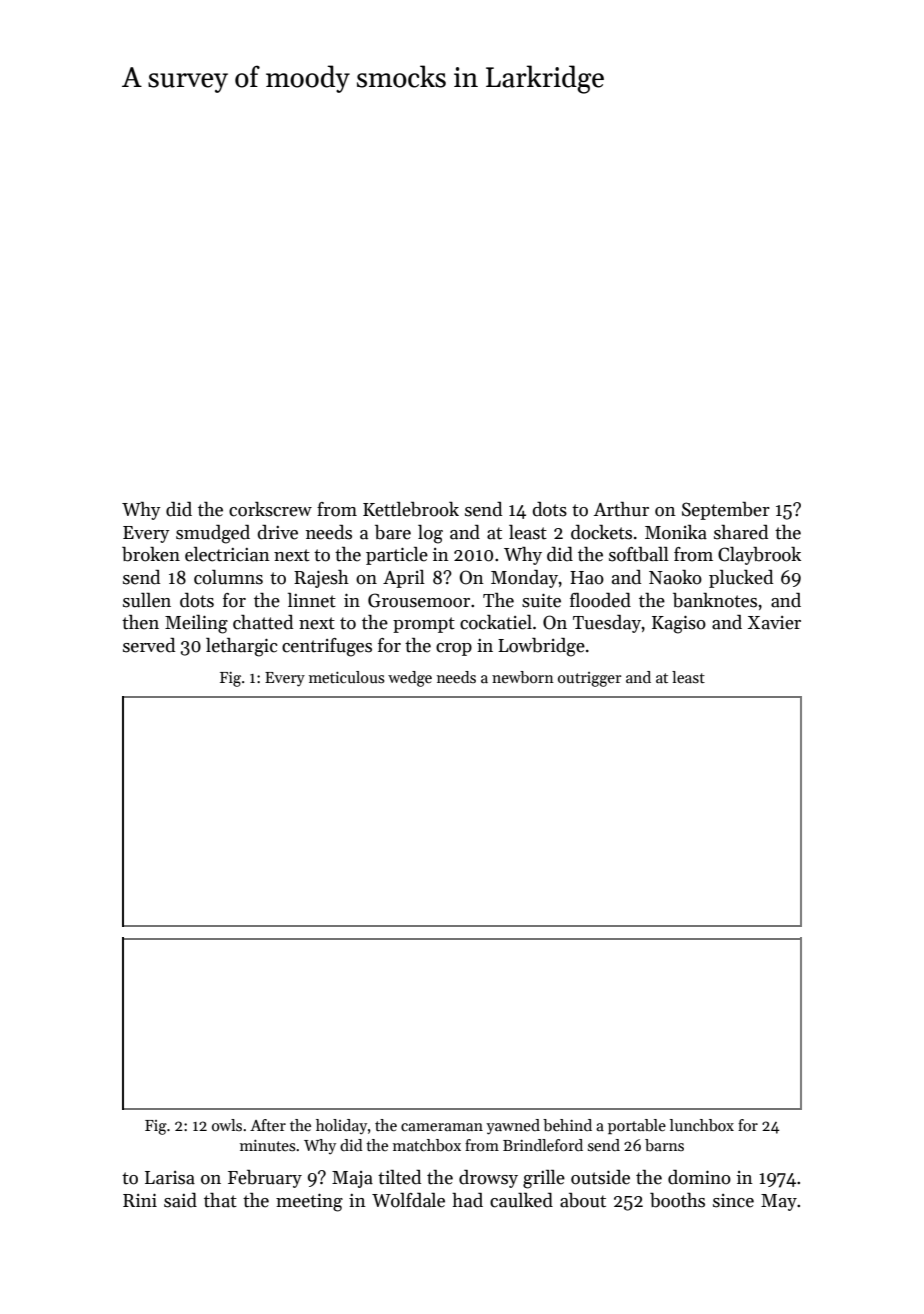 The height and width of the page is (1314, 924). I want to click on meticulous, so click(347, 677).
